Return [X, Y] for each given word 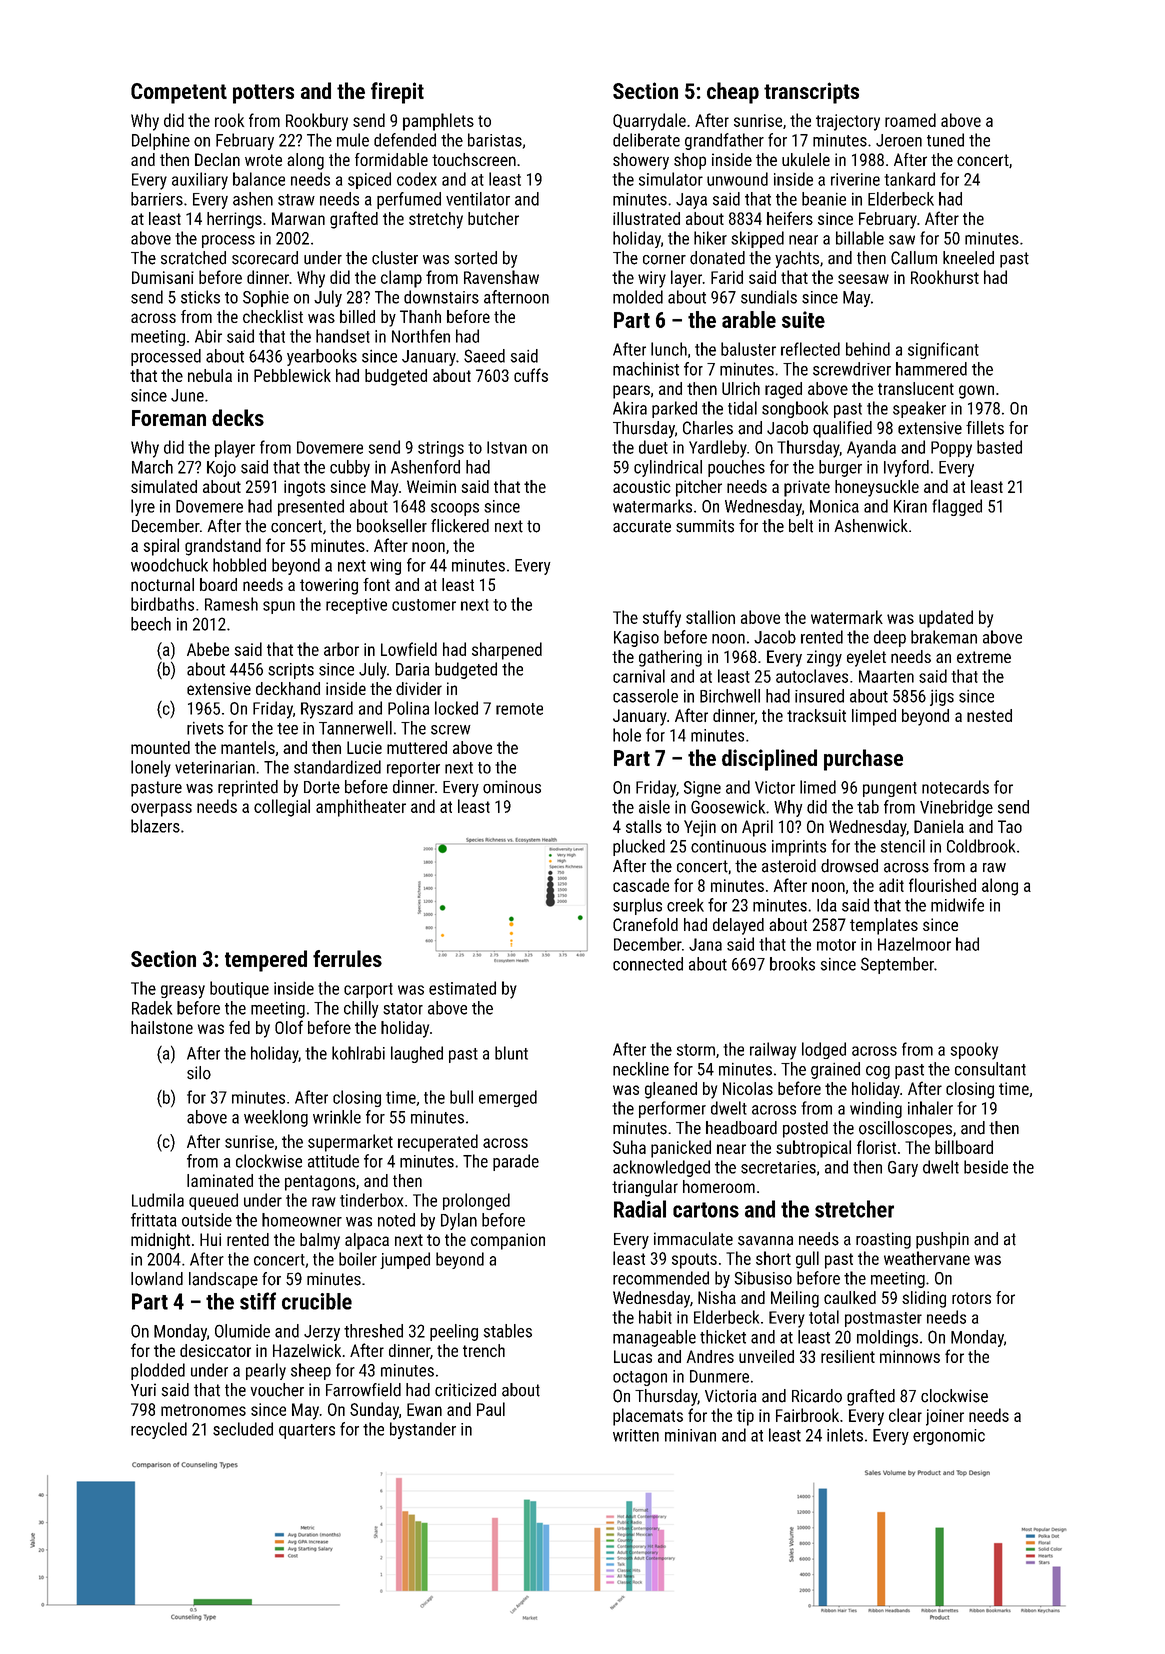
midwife [957, 905]
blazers [155, 826]
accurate [642, 526]
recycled [159, 1430]
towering [329, 586]
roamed [910, 120]
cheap [733, 93]
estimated [462, 988]
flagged [957, 507]
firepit [397, 93]
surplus [637, 906]
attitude [333, 1161]
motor [836, 945]
